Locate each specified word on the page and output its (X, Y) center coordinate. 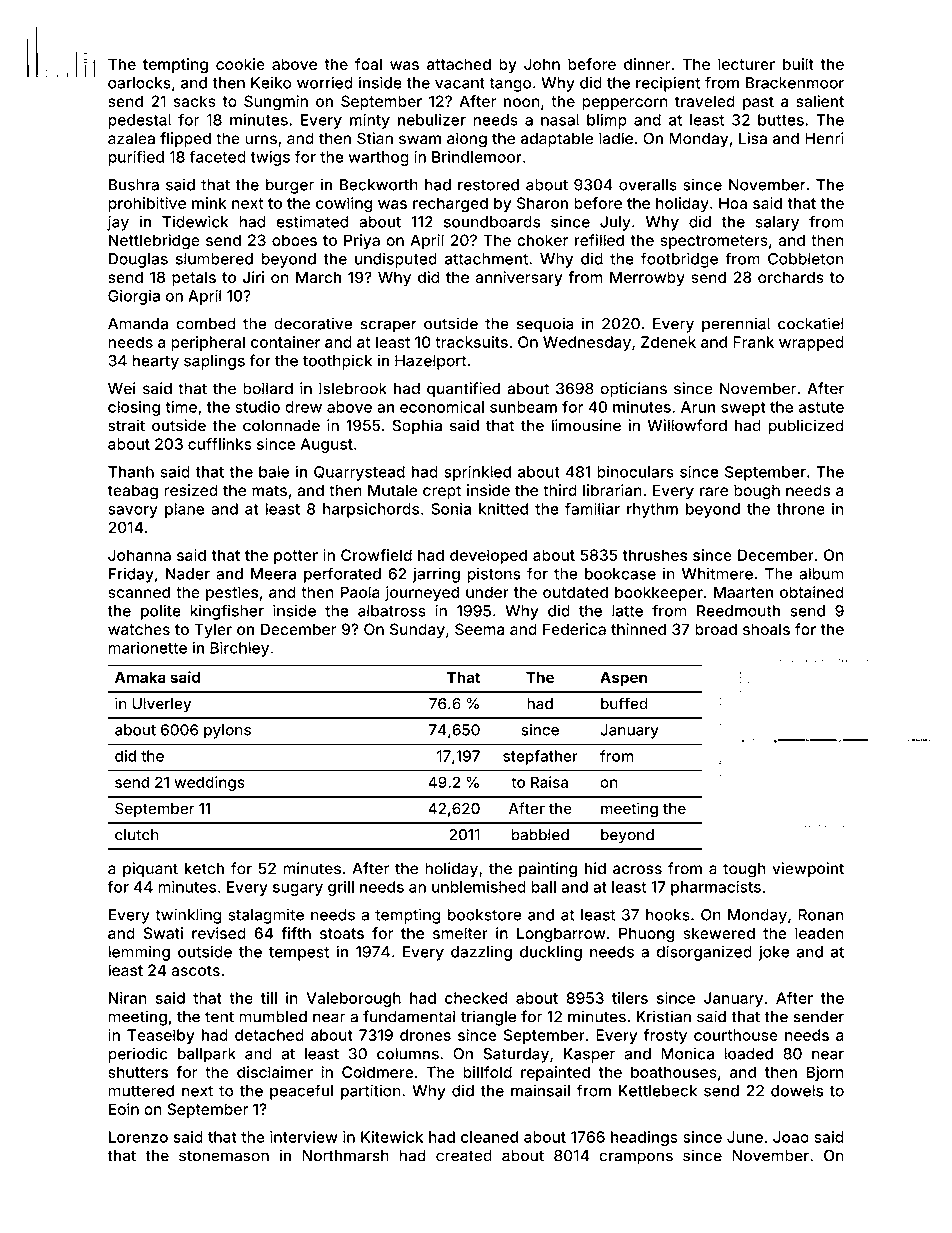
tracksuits (471, 342)
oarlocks (139, 83)
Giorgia (134, 297)
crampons (636, 1158)
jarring (436, 575)
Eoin (124, 1109)
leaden (819, 933)
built (798, 64)
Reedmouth (738, 611)
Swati (163, 933)
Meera (273, 574)
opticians (634, 390)
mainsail (540, 1090)
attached (459, 64)
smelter (460, 933)
